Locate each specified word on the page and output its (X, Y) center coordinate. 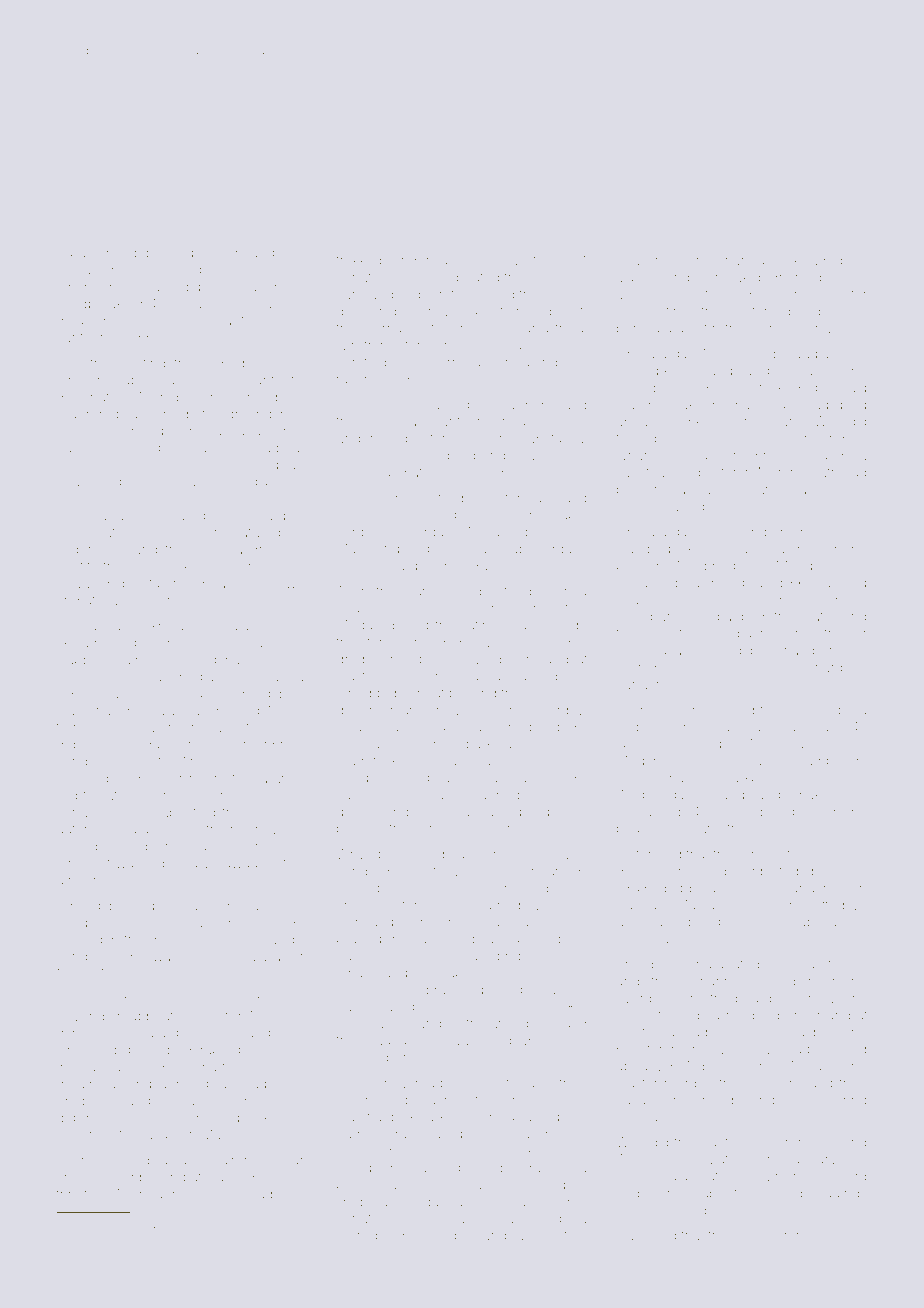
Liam (631, 1235)
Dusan (155, 1134)
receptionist (760, 712)
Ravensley (90, 449)
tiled (451, 498)
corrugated (371, 1238)
